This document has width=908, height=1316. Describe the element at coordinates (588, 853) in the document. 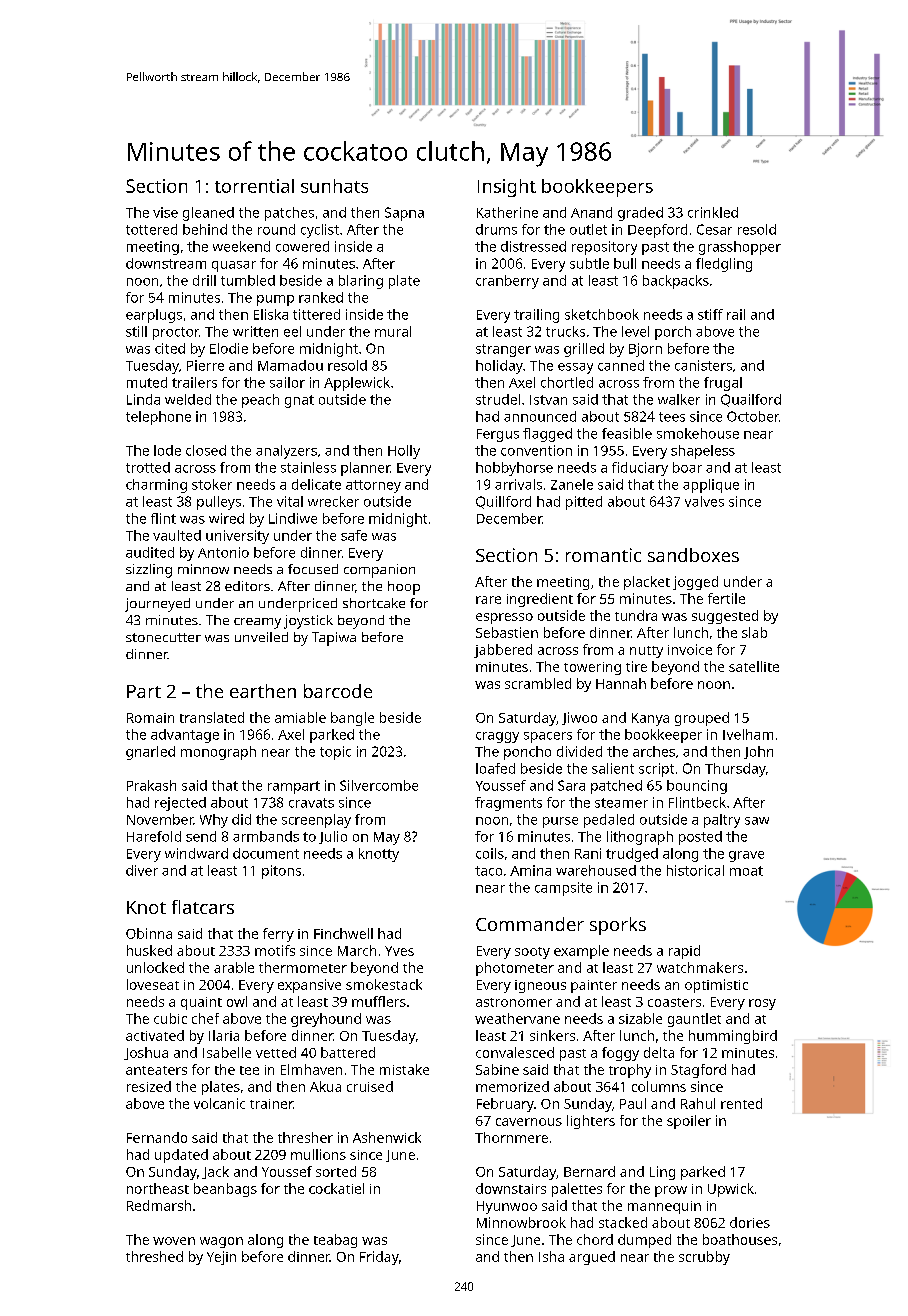

I see `Rani` at that location.
